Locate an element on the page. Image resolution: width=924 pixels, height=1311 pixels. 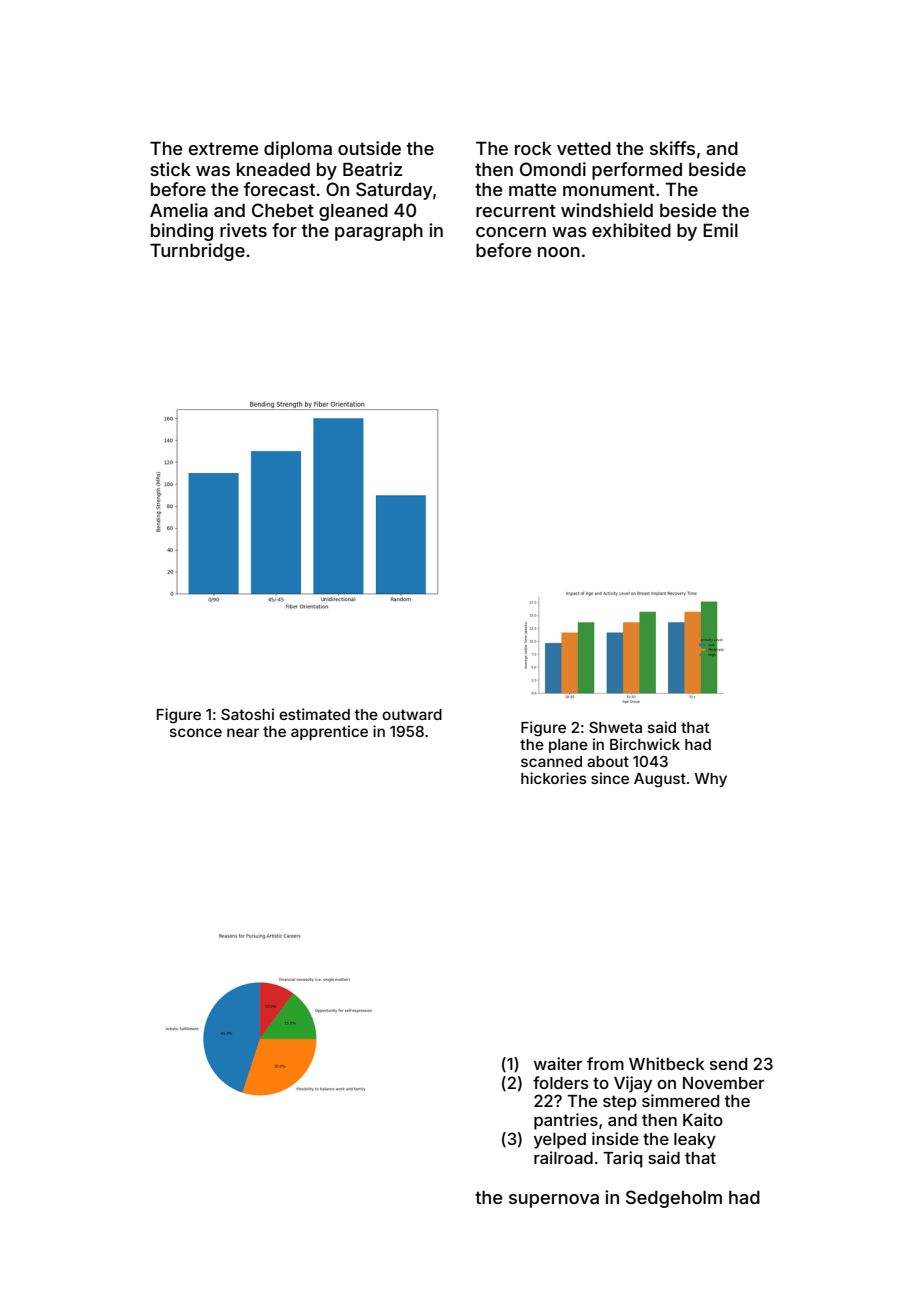
apprentice is located at coordinates (329, 732).
